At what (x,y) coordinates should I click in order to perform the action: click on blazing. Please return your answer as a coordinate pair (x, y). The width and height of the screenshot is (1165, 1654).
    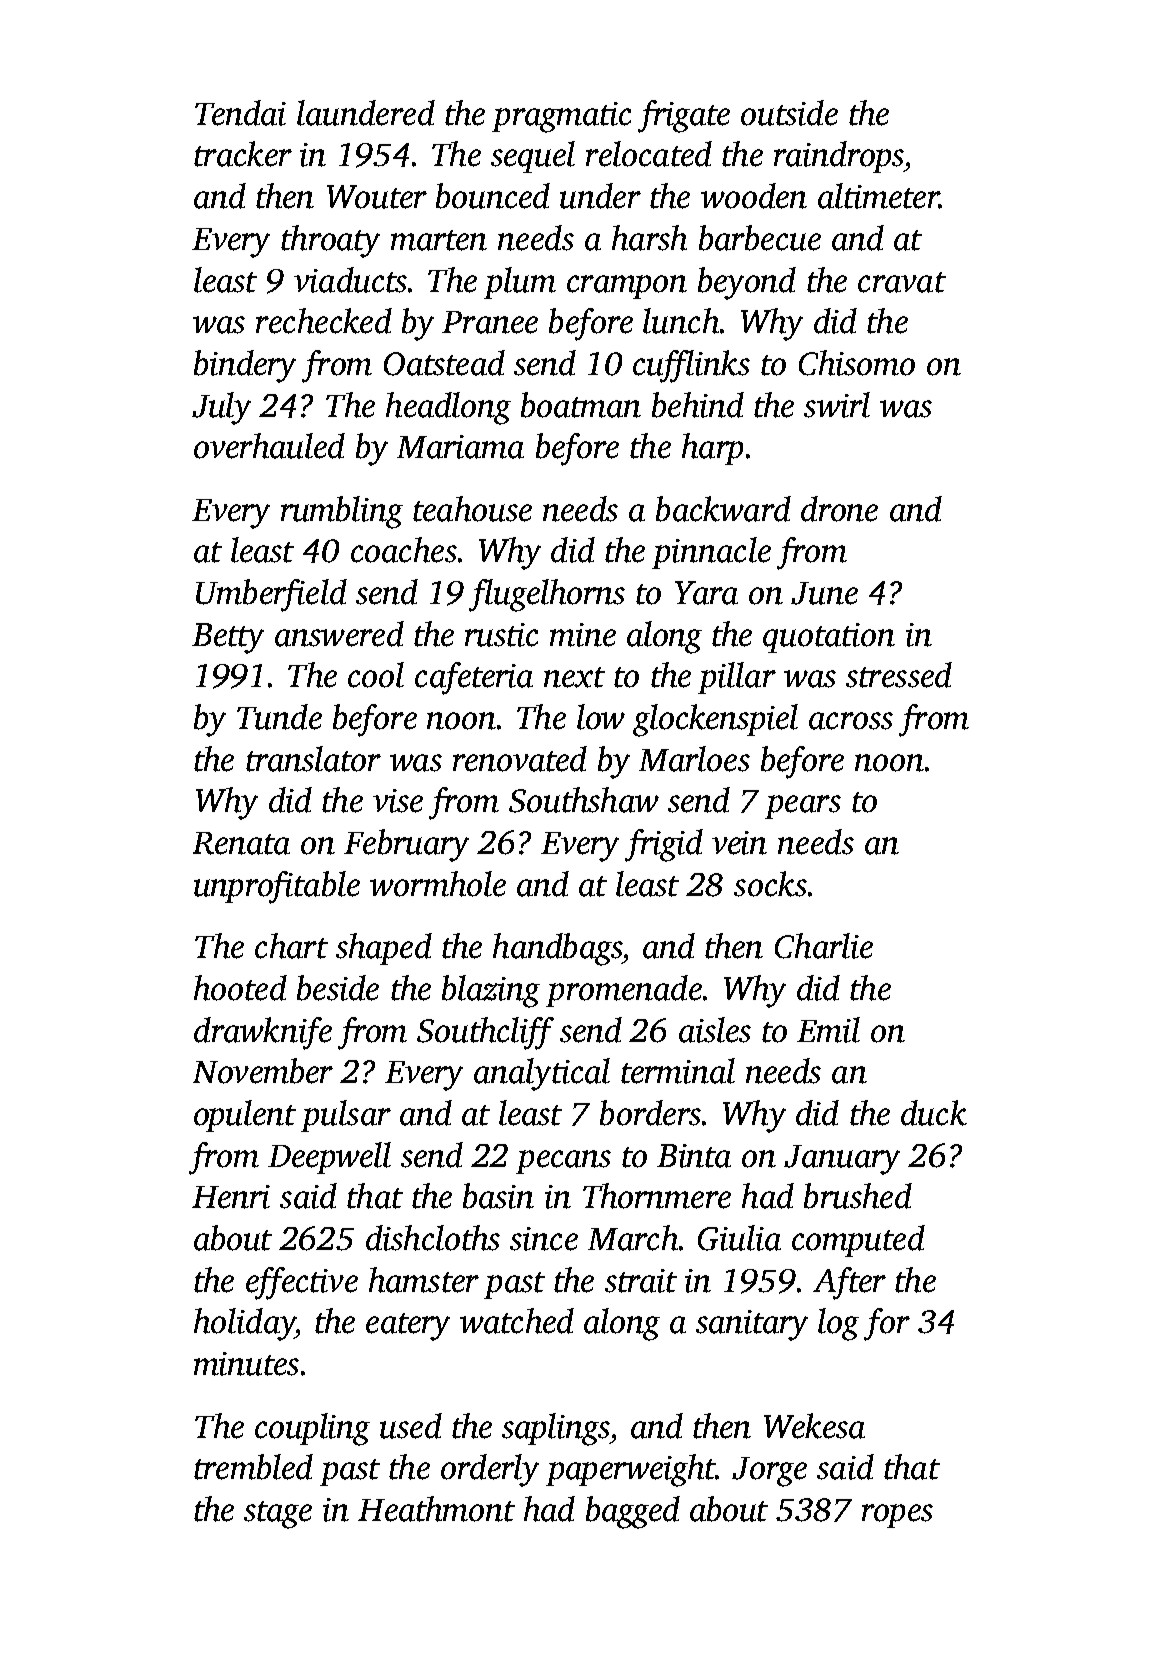
    Looking at the image, I should click on (491, 991).
